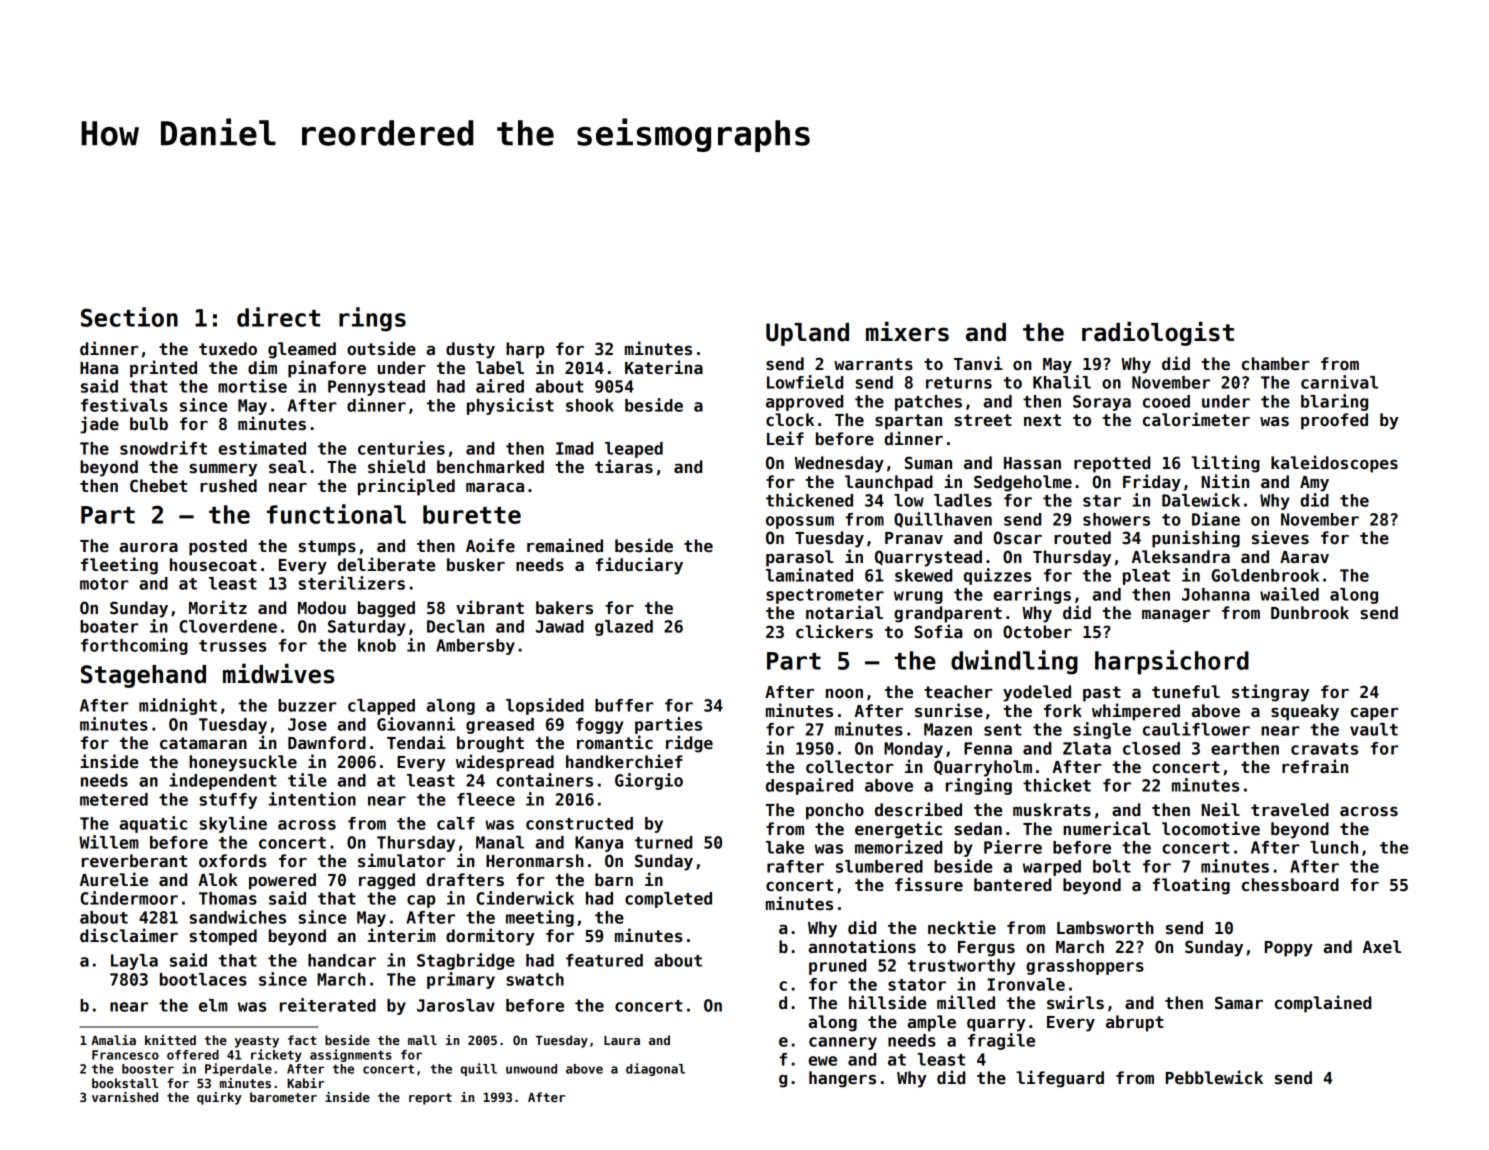 The width and height of the page is (1489, 1150). What do you see at coordinates (1289, 949) in the page?
I see `Poppy` at bounding box center [1289, 949].
